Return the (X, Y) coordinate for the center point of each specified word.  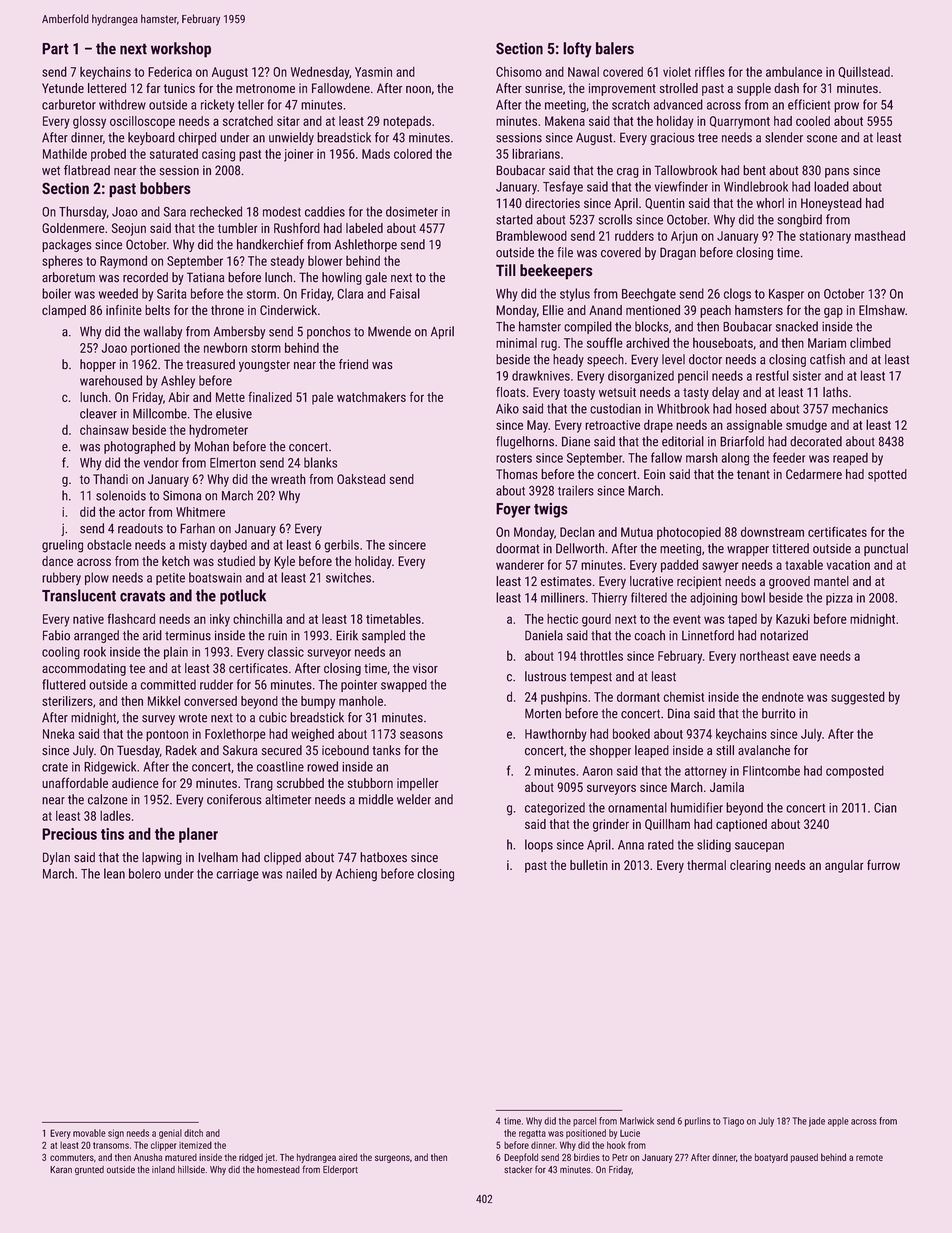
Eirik (347, 635)
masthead (880, 235)
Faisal (405, 293)
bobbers (165, 188)
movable (89, 1133)
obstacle (109, 545)
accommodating (84, 669)
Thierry (609, 598)
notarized (784, 635)
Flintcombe (771, 771)
